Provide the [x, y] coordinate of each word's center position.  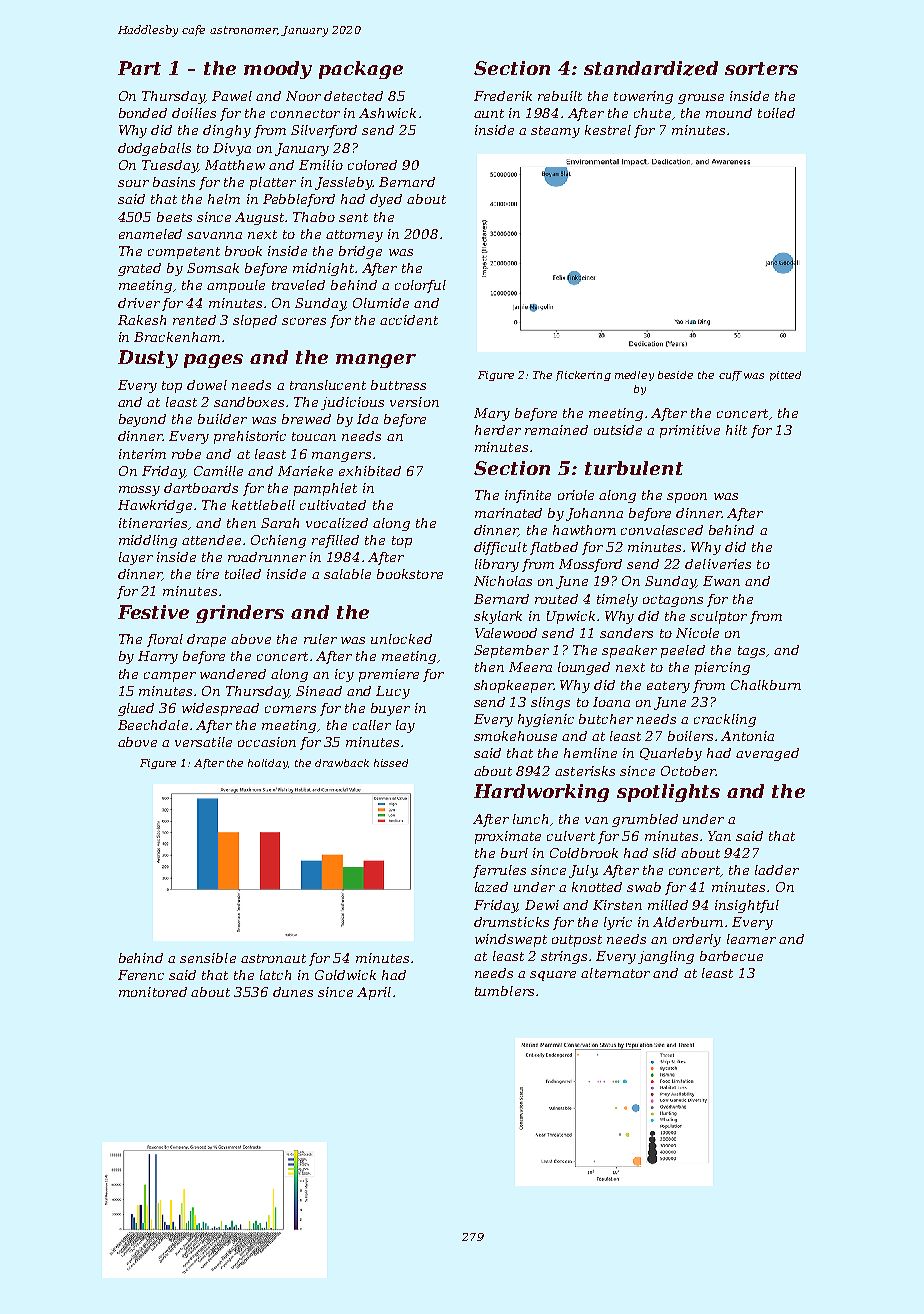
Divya [232, 149]
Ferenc [141, 975]
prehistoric [250, 437]
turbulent [634, 468]
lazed [491, 887]
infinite [528, 496]
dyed [386, 200]
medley [634, 376]
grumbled [645, 820]
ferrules [499, 871]
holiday [268, 764]
